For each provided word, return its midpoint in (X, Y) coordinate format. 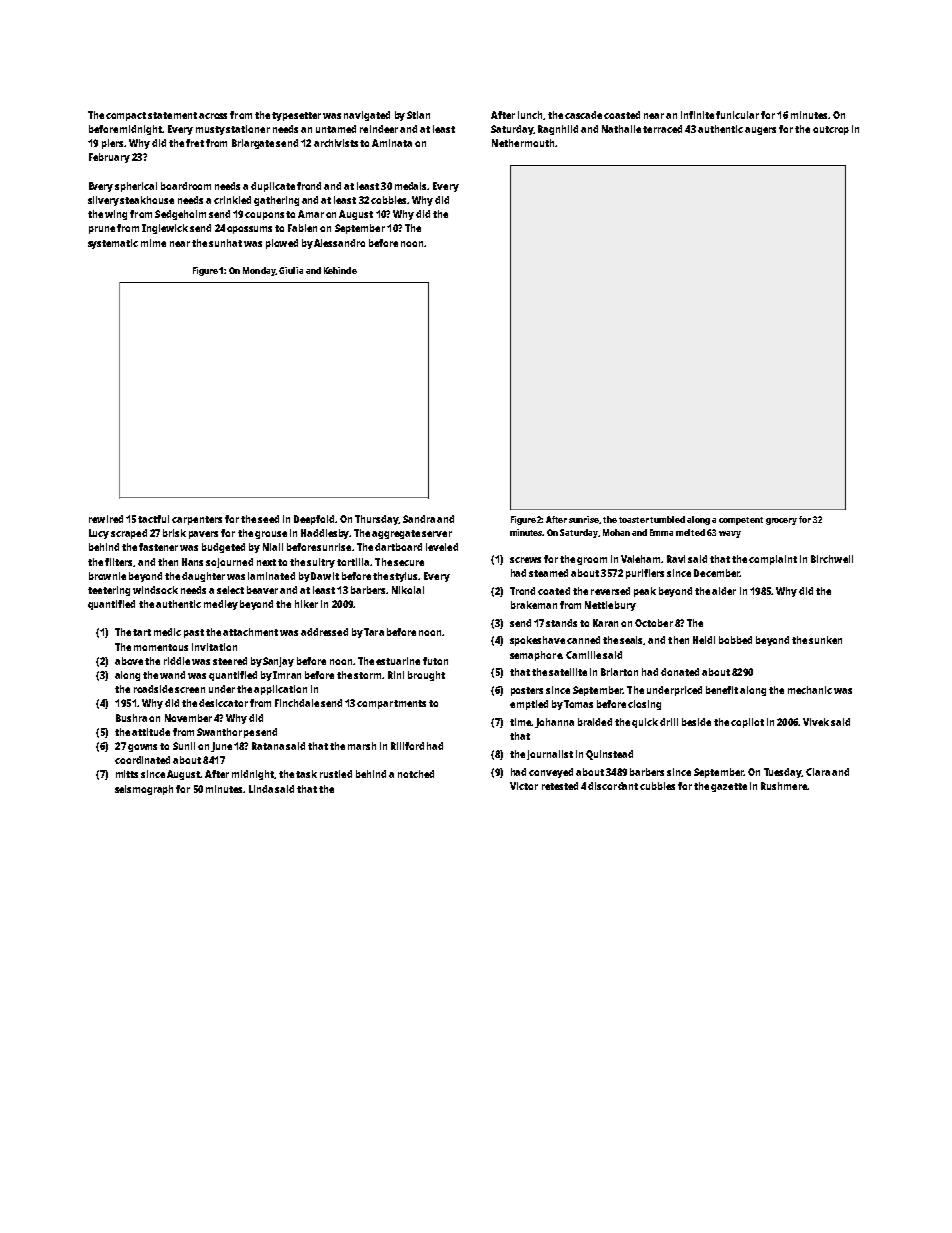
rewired (106, 519)
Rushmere (784, 786)
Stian (418, 115)
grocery (781, 521)
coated (554, 591)
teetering (109, 591)
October (654, 623)
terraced (662, 129)
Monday (259, 271)
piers (112, 144)
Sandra (419, 519)
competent (741, 521)
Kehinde (340, 270)
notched (416, 774)
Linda (261, 789)
